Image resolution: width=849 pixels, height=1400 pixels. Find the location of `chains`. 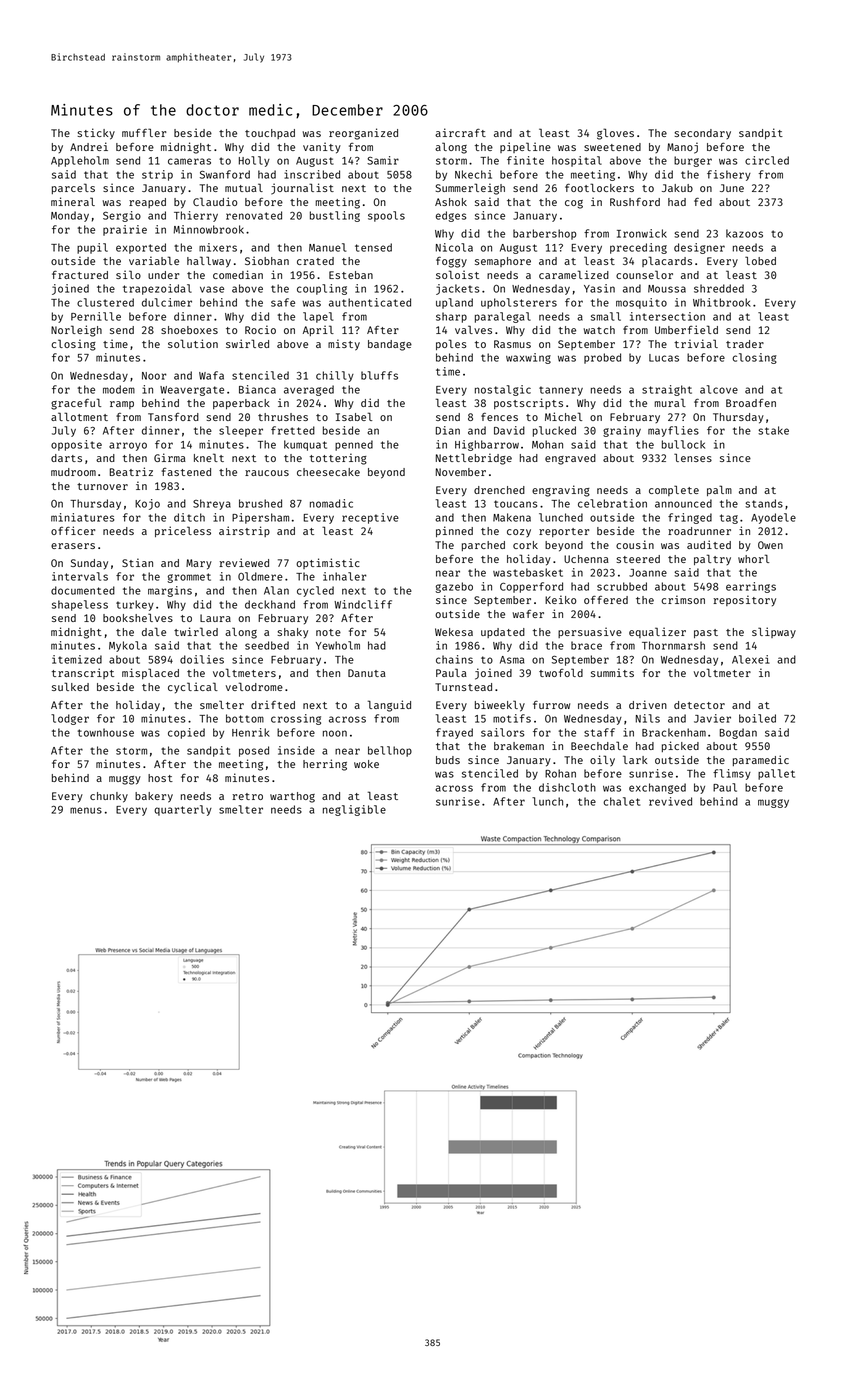

chains is located at coordinates (454, 659).
